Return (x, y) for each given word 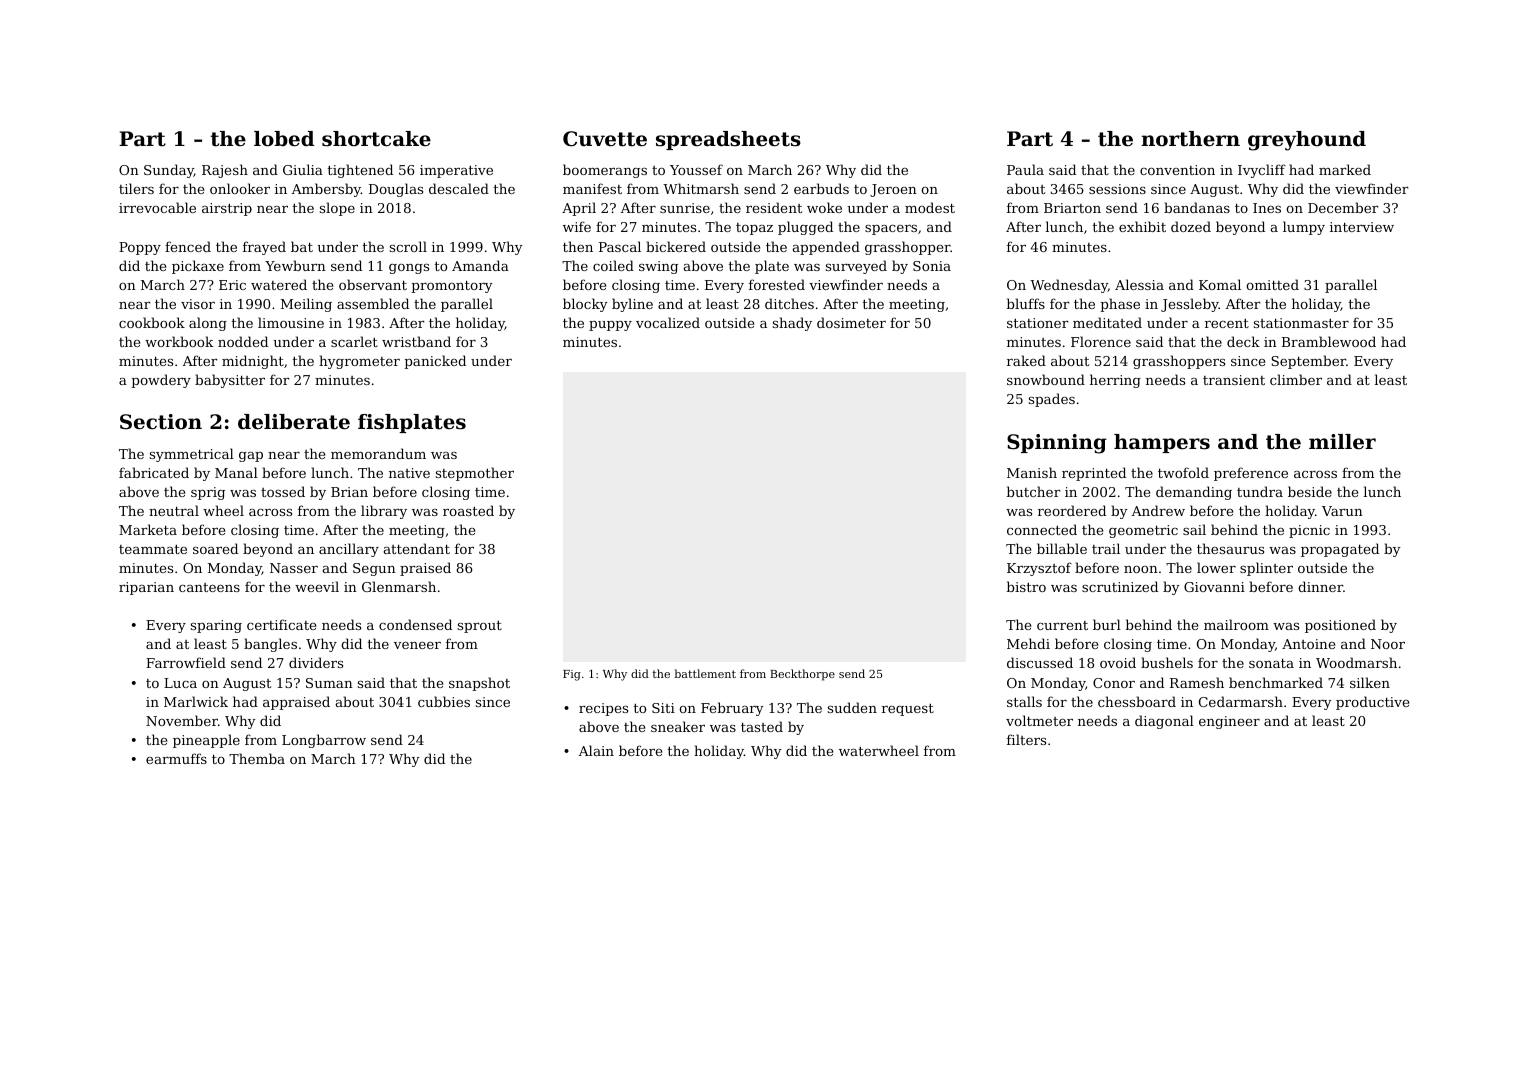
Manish (1032, 472)
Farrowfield (186, 662)
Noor (1388, 644)
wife (577, 226)
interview (1362, 227)
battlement (705, 673)
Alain (596, 750)
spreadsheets (728, 140)
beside (1310, 491)
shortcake (376, 139)
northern (1190, 139)
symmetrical (192, 455)
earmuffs (176, 758)
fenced (188, 246)
